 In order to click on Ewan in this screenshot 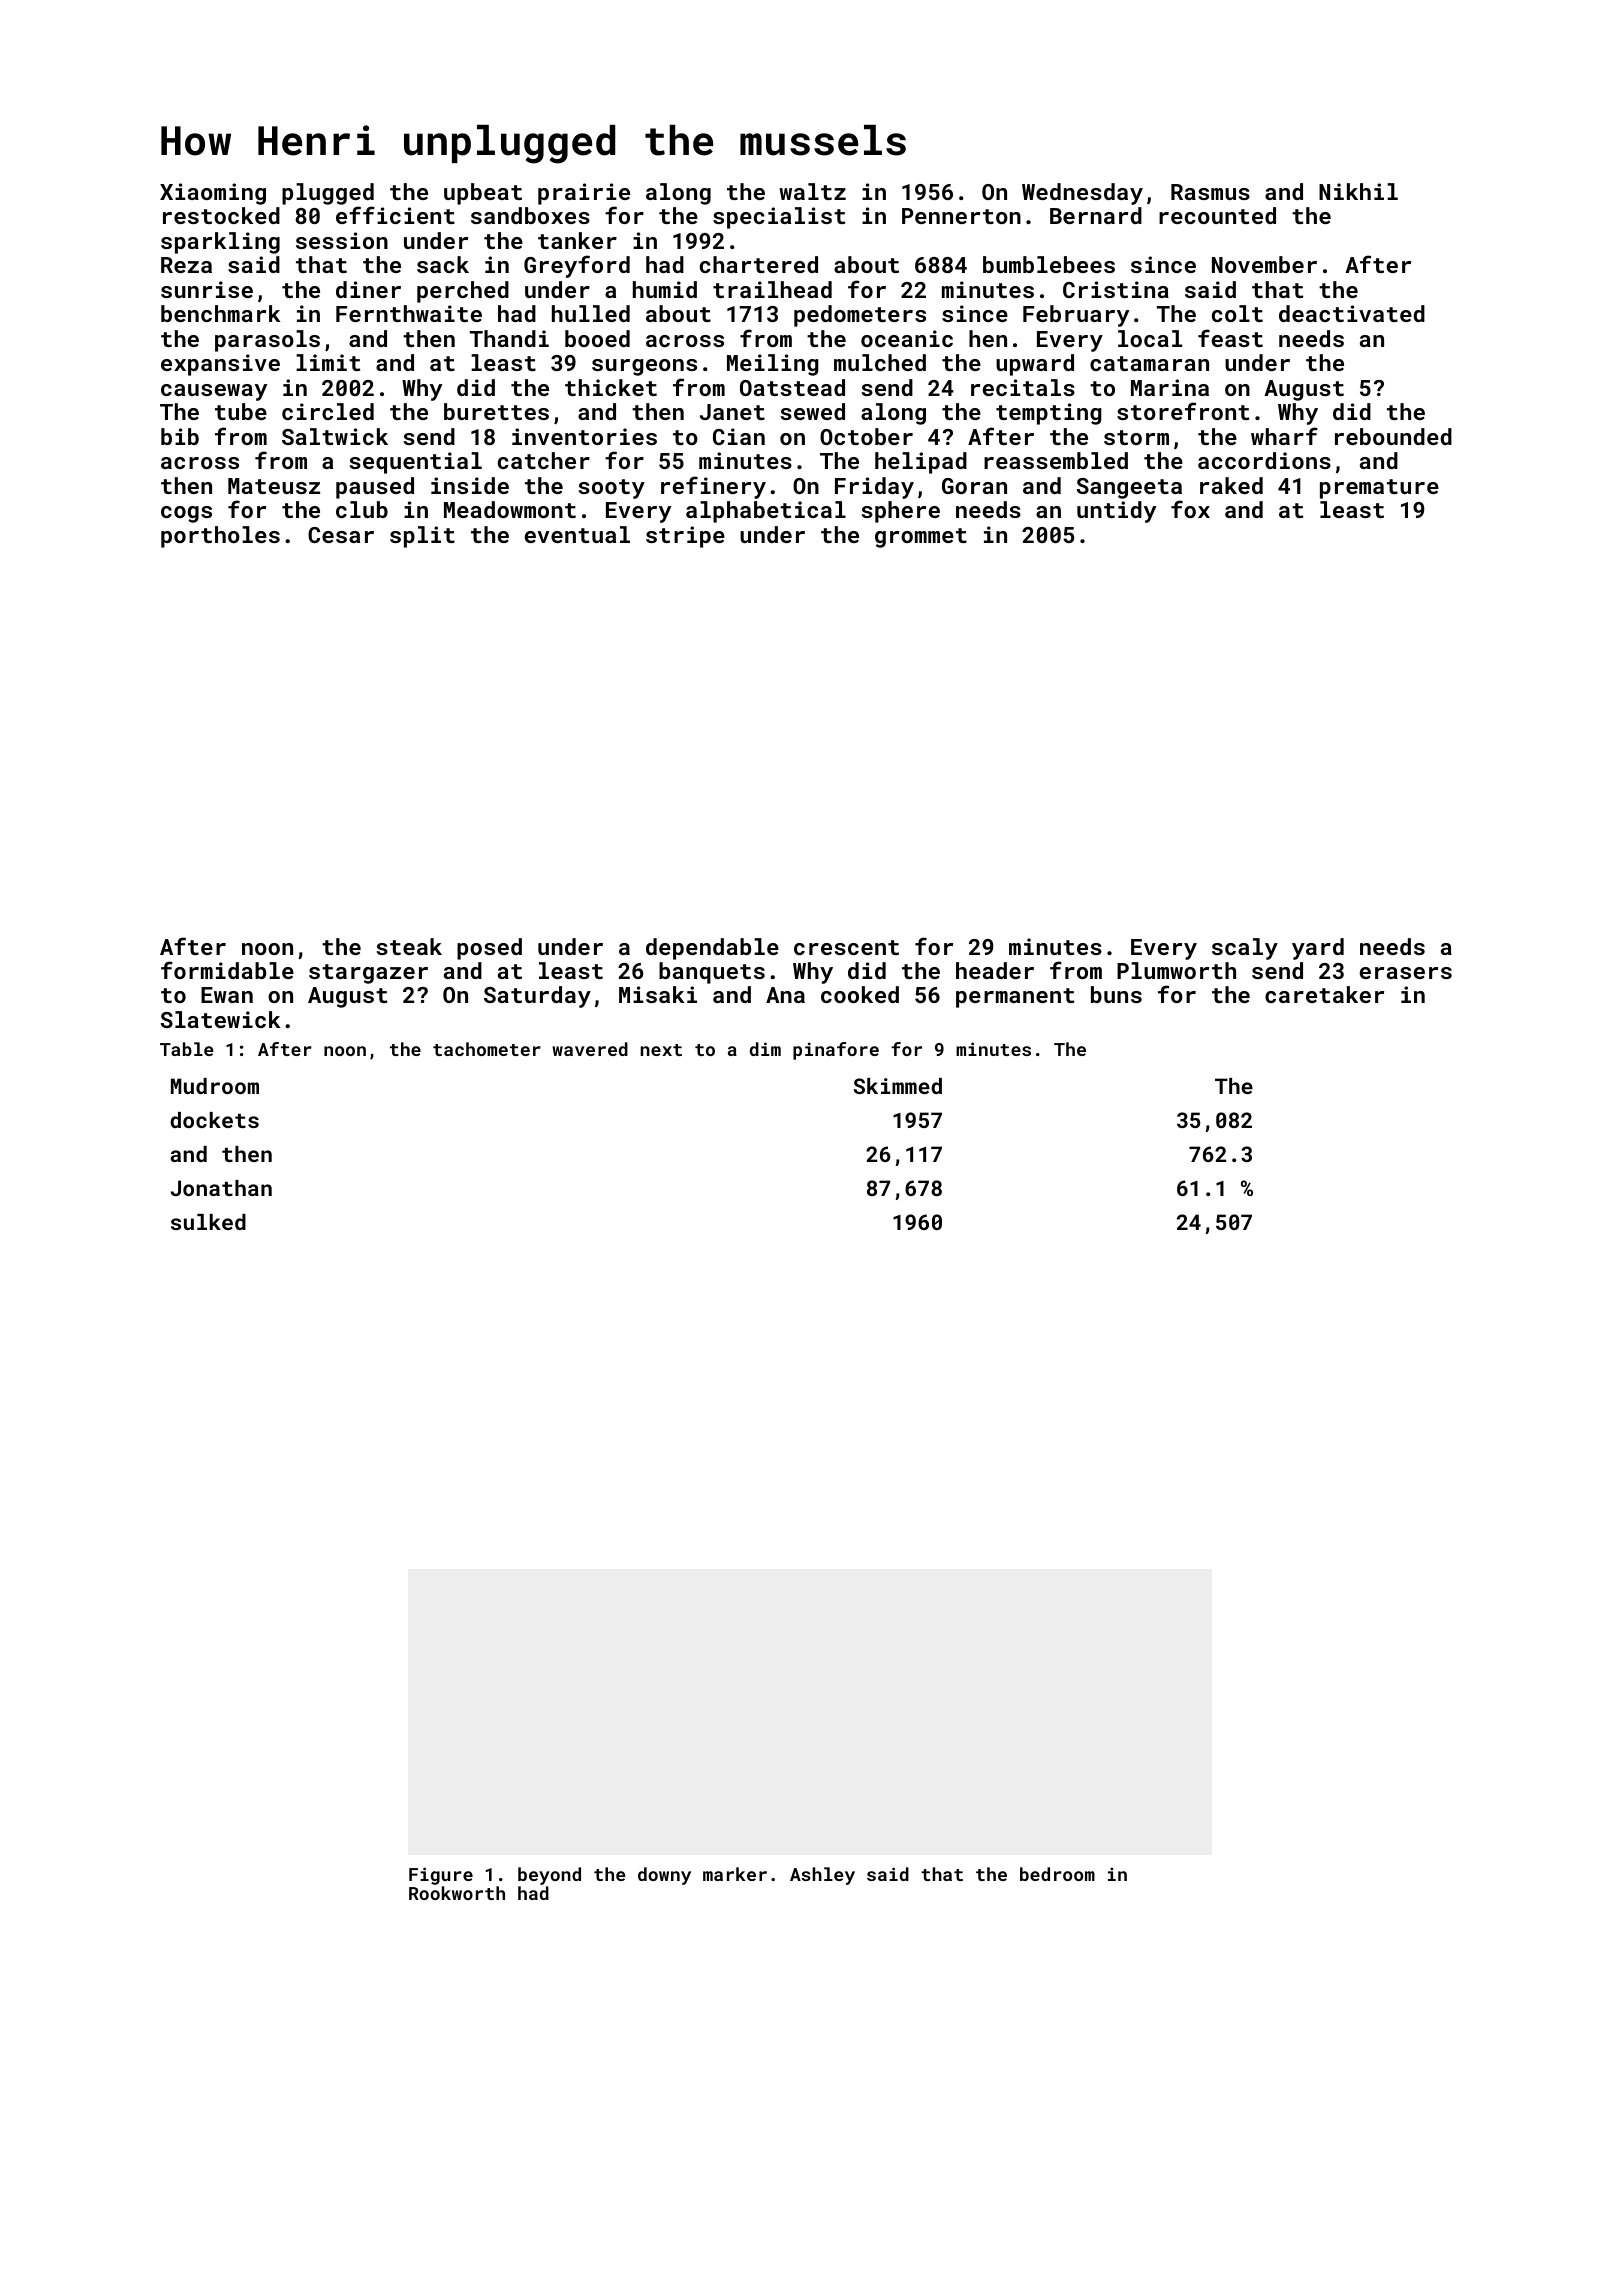, I will do `click(227, 995)`.
